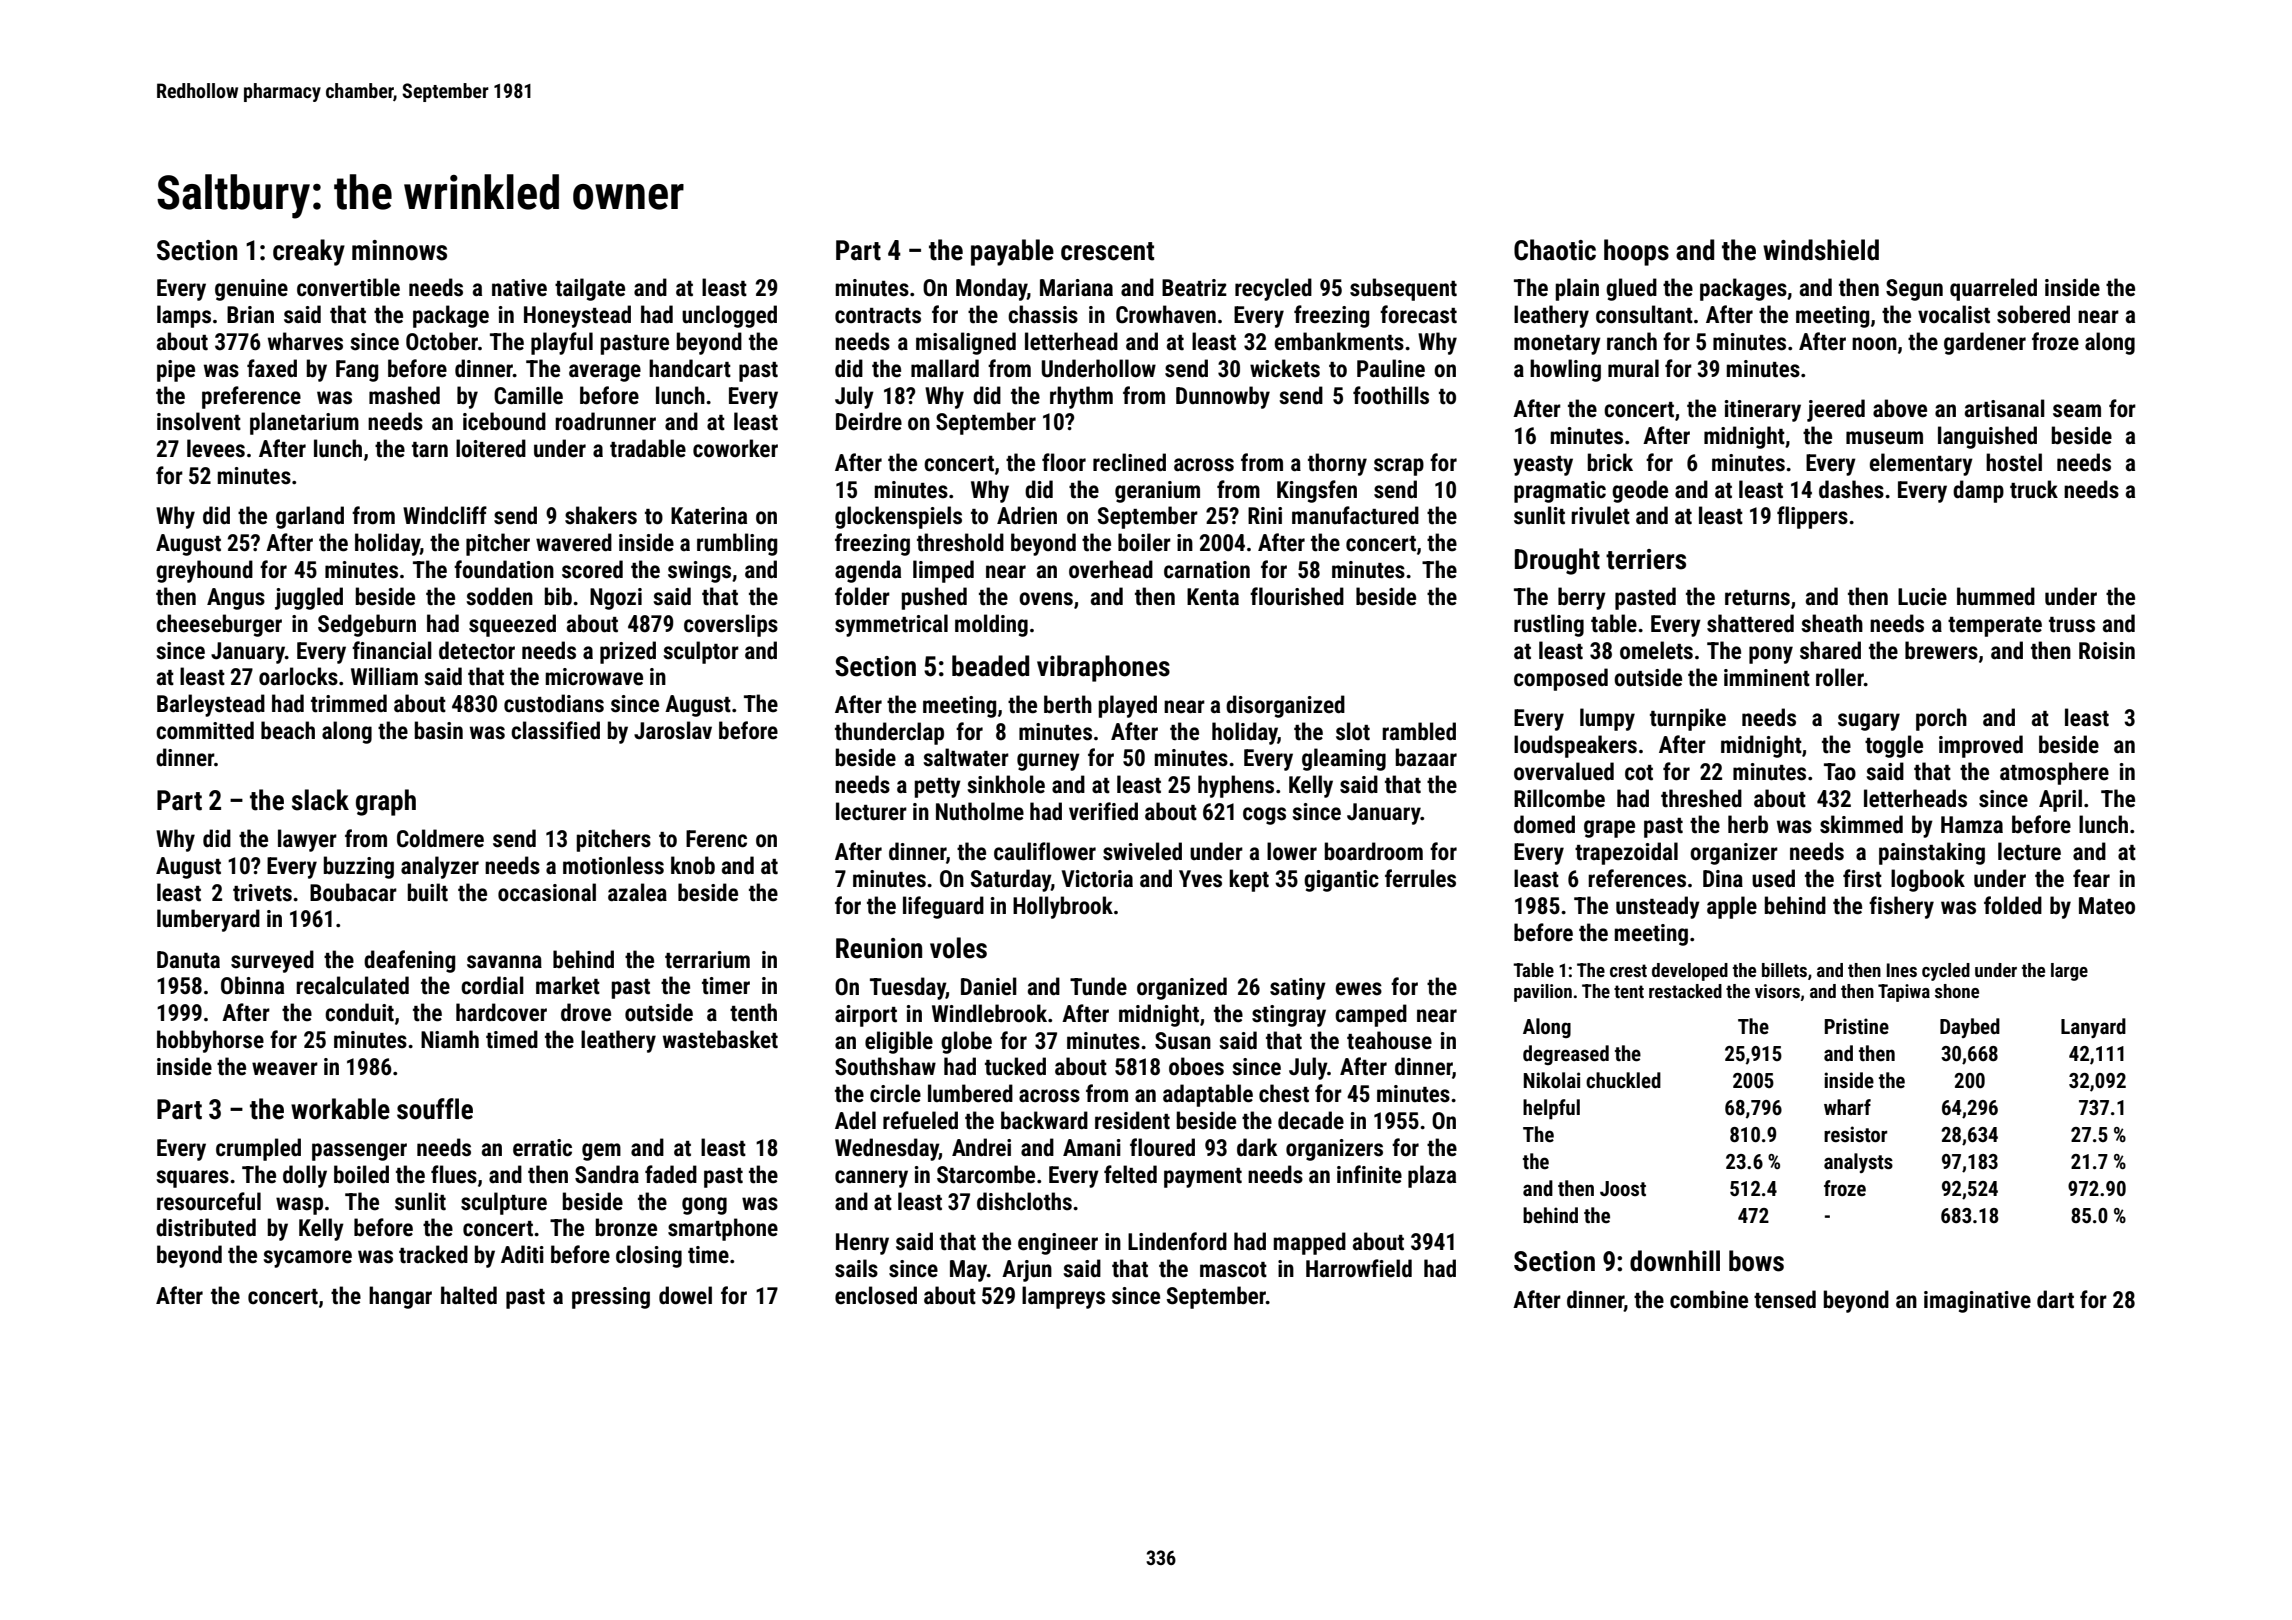  What do you see at coordinates (1012, 252) in the screenshot?
I see `payable` at bounding box center [1012, 252].
